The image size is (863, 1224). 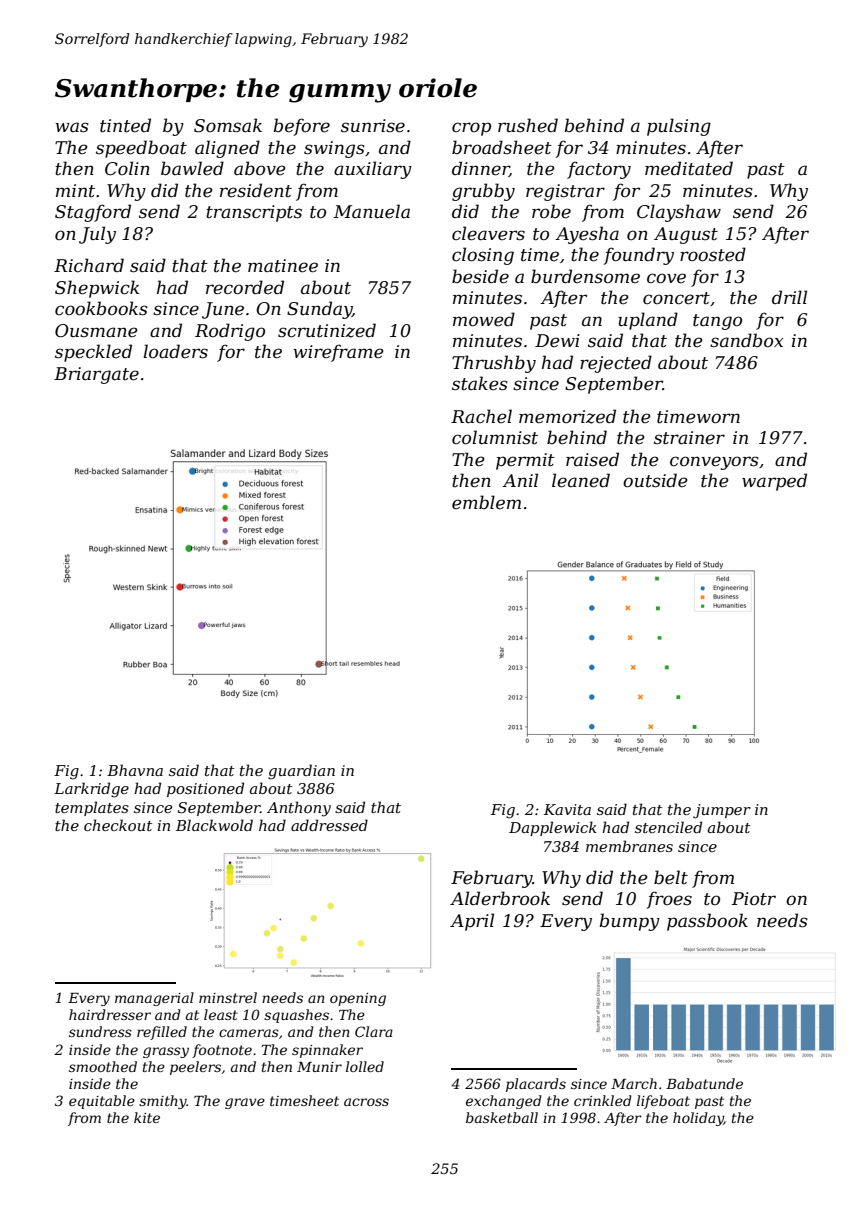 I want to click on emblem, so click(x=486, y=502).
